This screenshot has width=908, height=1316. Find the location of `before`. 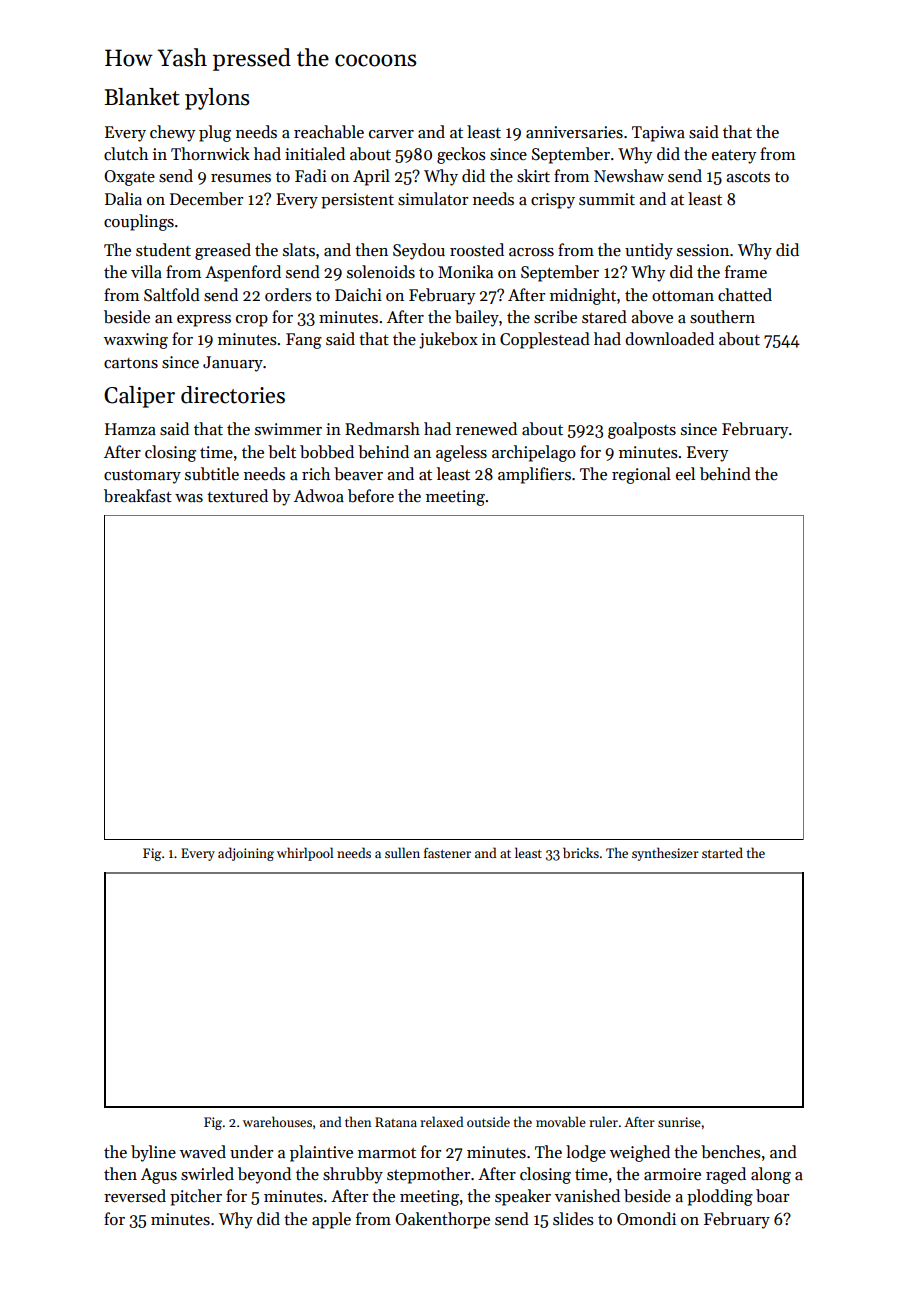

before is located at coordinates (371, 496).
